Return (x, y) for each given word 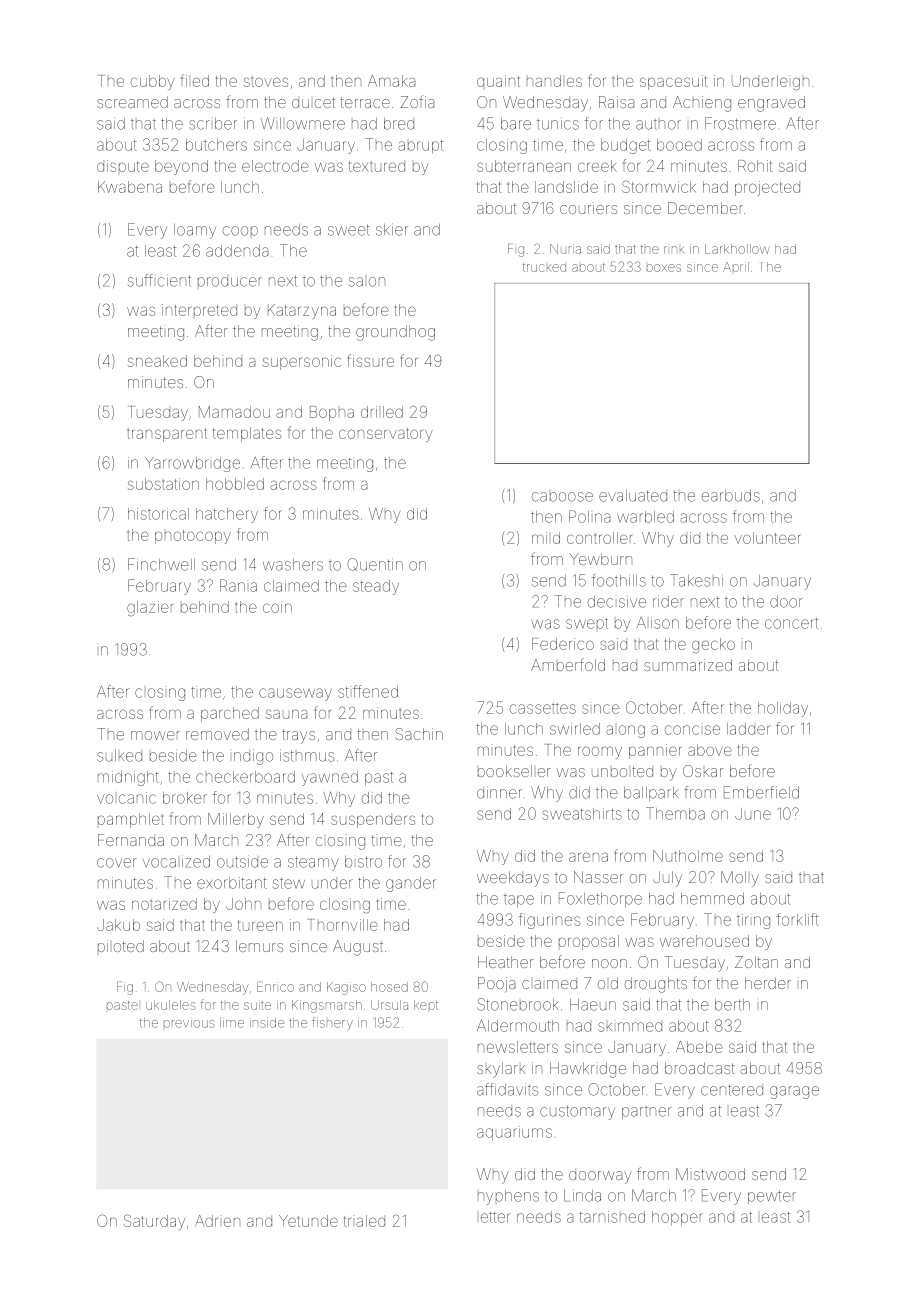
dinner (499, 794)
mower (155, 735)
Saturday (154, 1222)
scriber (213, 124)
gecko (713, 645)
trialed (364, 1221)
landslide (566, 187)
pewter (772, 1197)
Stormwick (659, 186)
